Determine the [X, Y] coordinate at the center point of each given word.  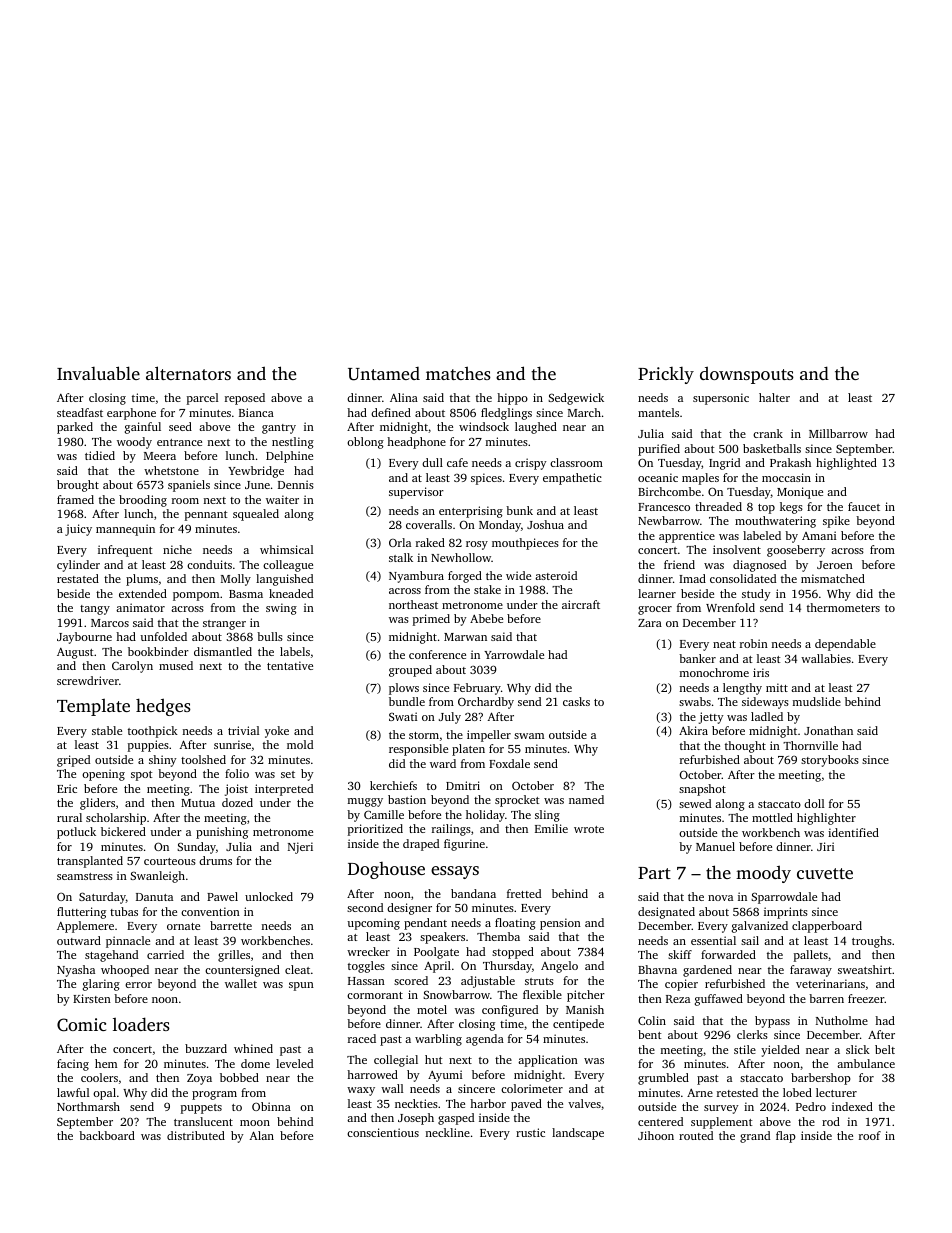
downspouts [747, 375]
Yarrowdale [514, 654]
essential [713, 940]
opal [104, 1094]
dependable [845, 645]
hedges [163, 707]
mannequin [125, 530]
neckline [448, 1132]
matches [458, 373]
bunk [519, 510]
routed [696, 1135]
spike [836, 522]
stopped [513, 953]
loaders [141, 1024]
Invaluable [98, 373]
